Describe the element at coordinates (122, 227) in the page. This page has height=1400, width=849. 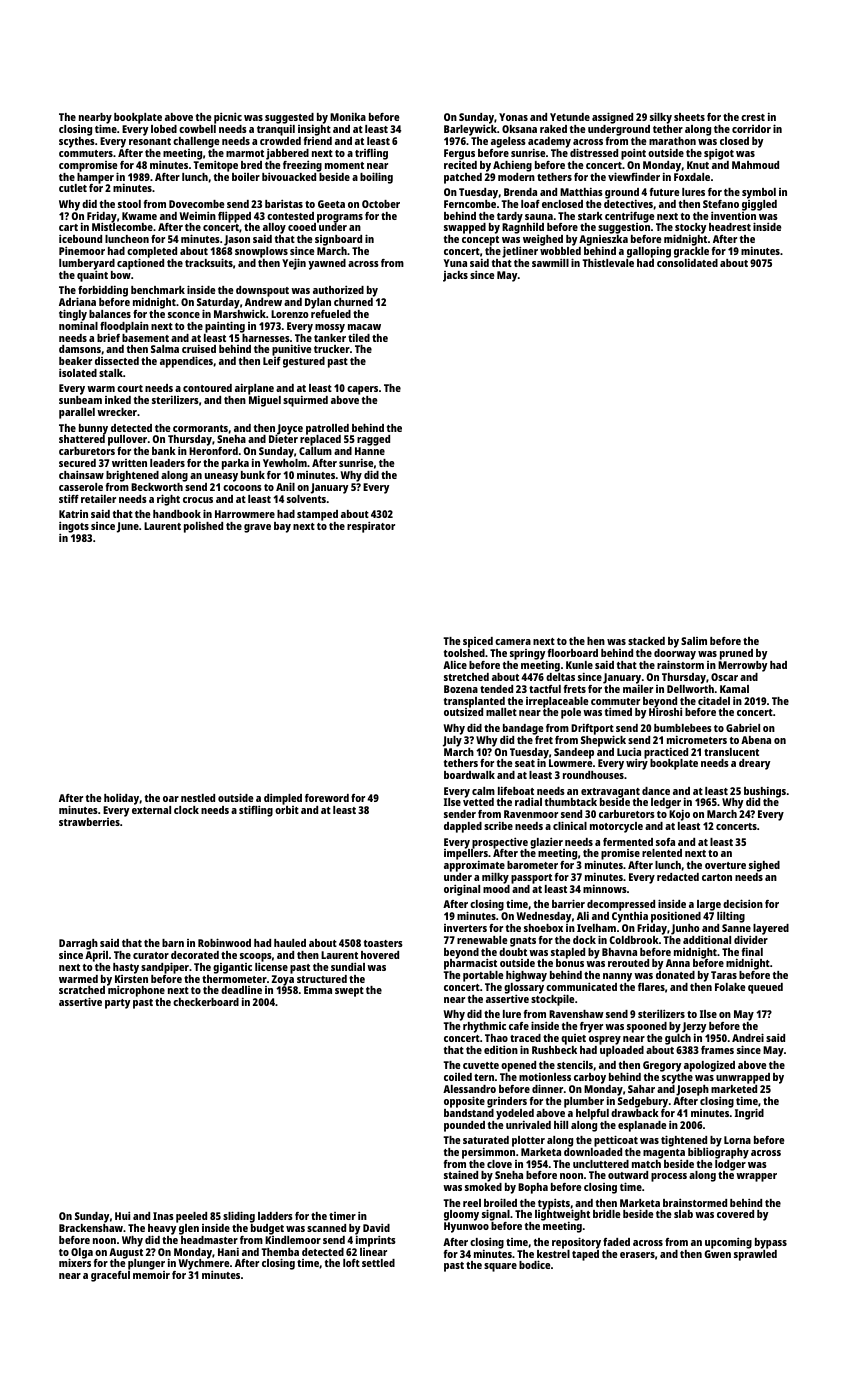
I see `Mistlecombe` at that location.
